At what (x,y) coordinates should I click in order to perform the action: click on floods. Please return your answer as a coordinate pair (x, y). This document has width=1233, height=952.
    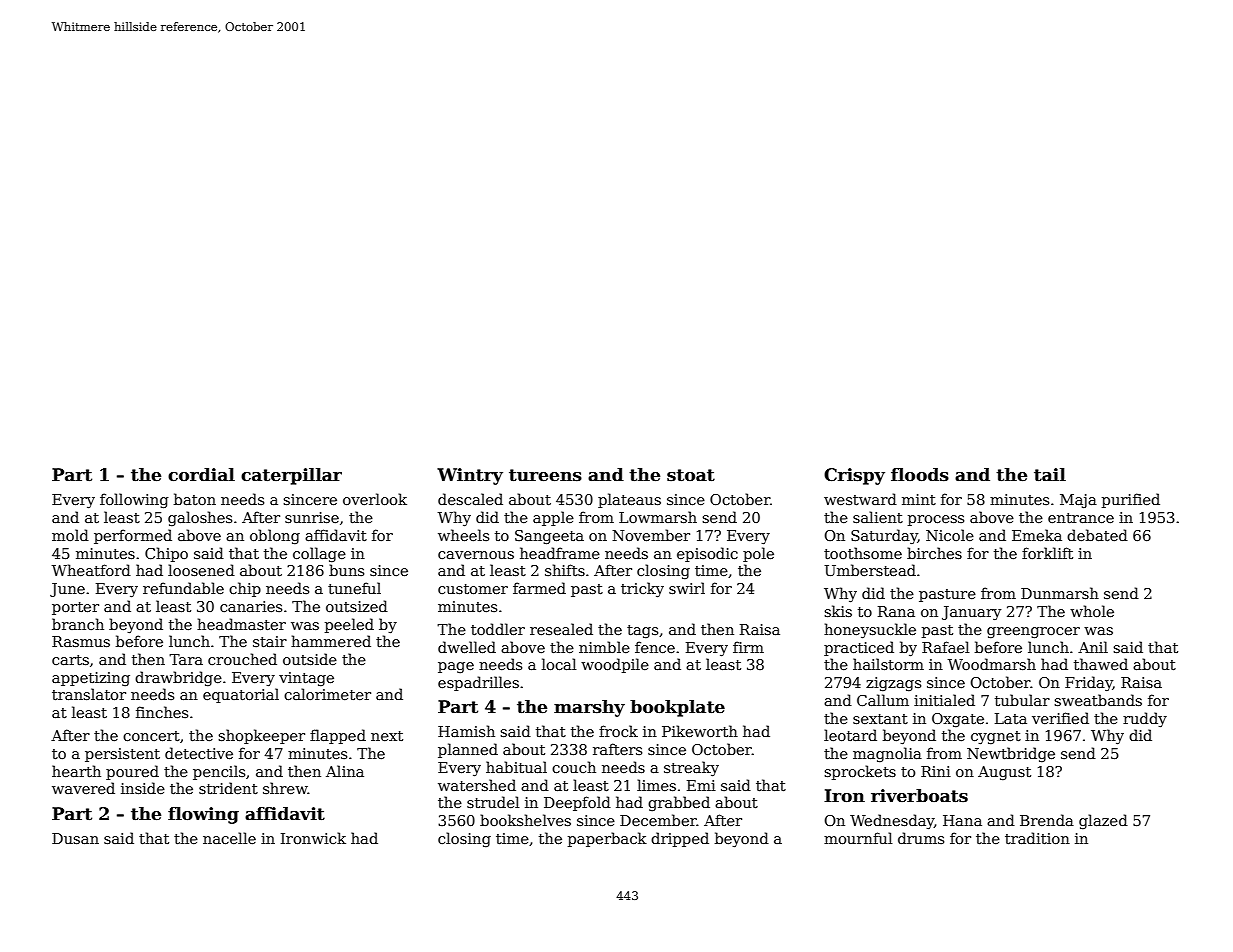
    Looking at the image, I should click on (920, 475).
